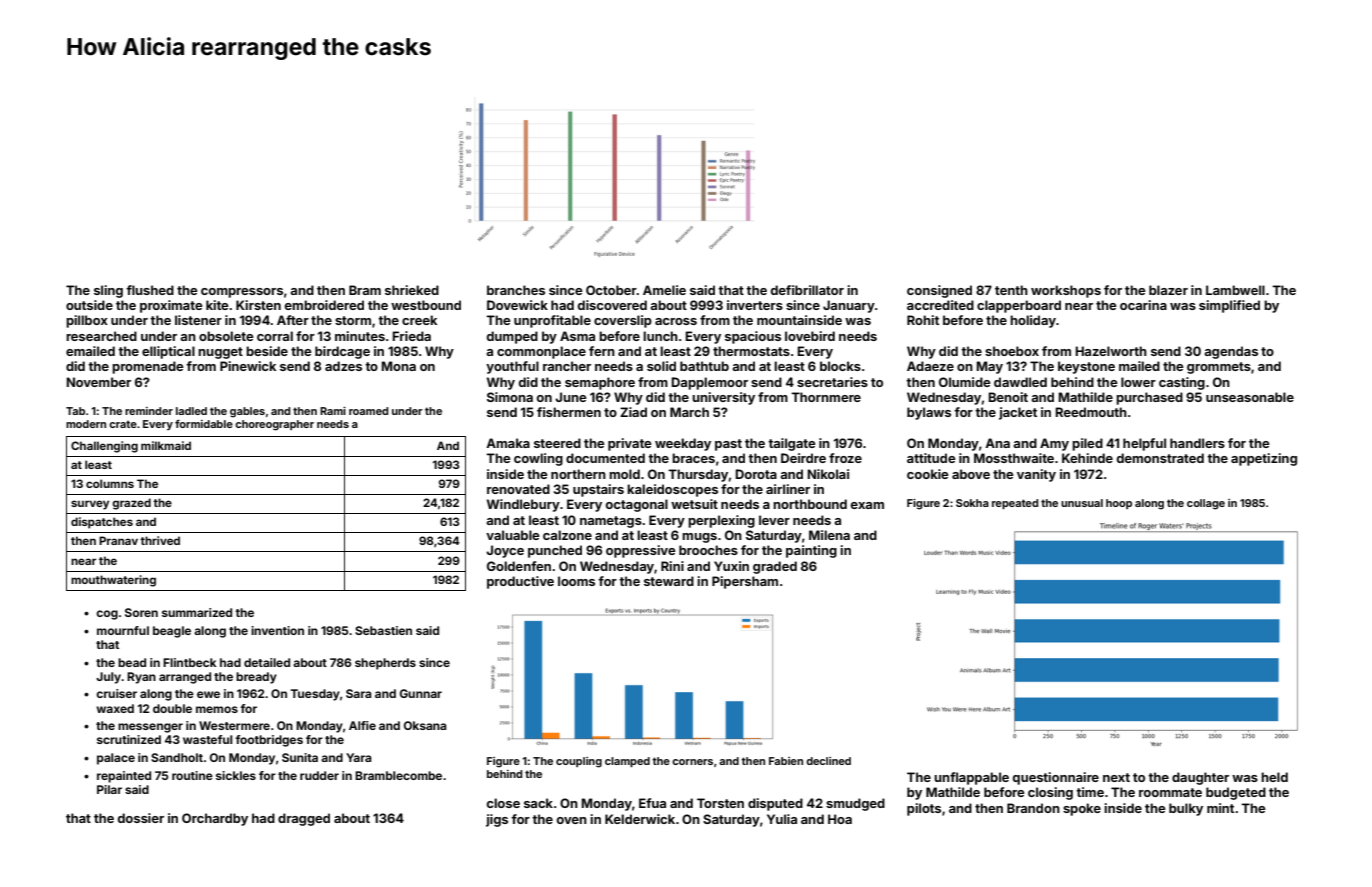 The width and height of the screenshot is (1372, 887). What do you see at coordinates (421, 693) in the screenshot?
I see `Gunnar` at bounding box center [421, 693].
